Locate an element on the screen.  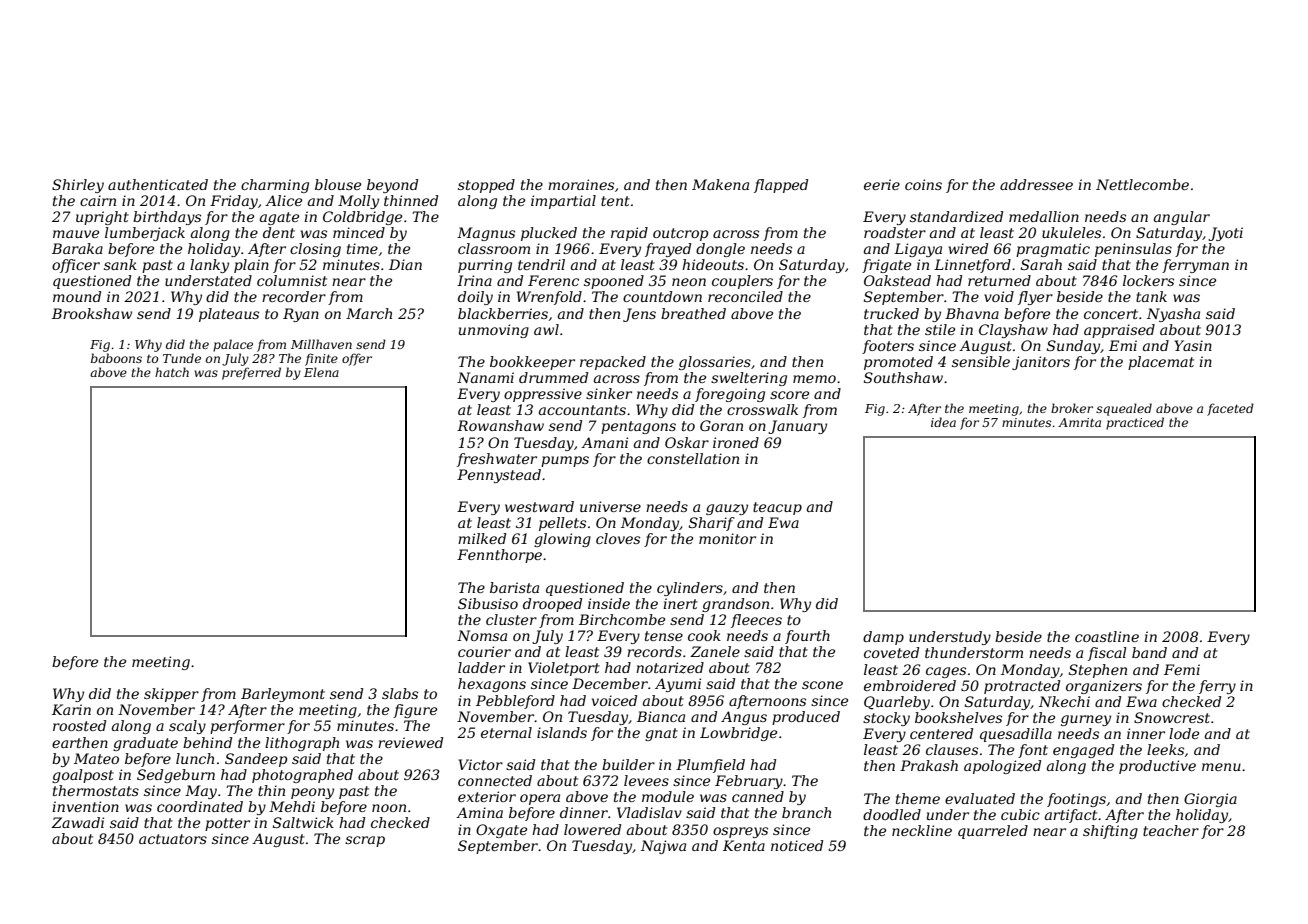
Sibusiso is located at coordinates (488, 603).
